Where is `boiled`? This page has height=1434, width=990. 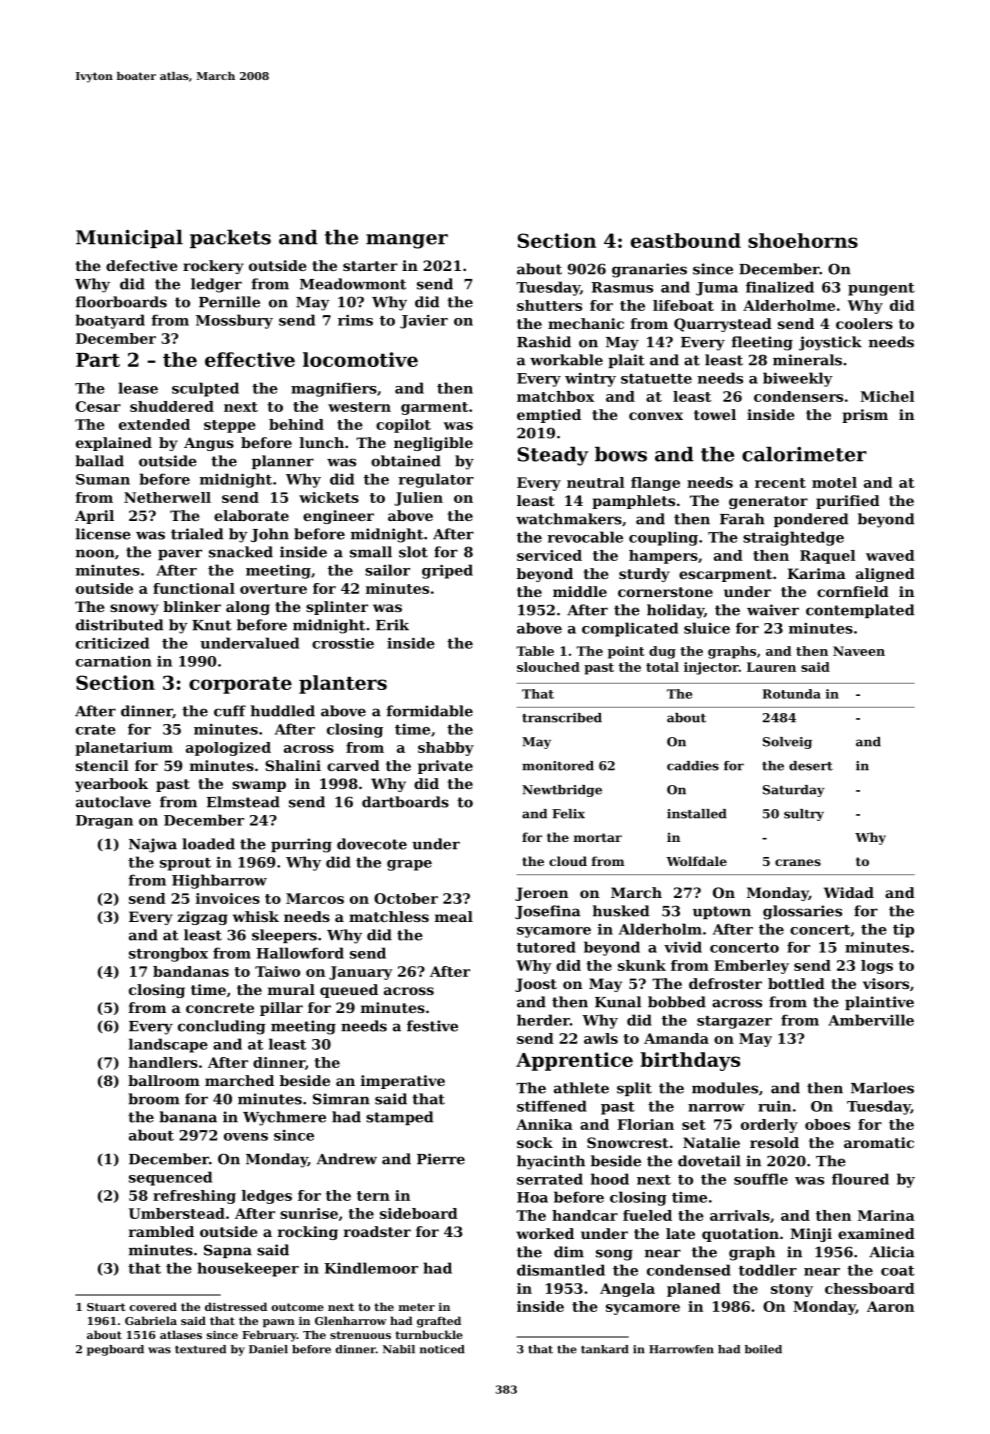 boiled is located at coordinates (763, 1349).
